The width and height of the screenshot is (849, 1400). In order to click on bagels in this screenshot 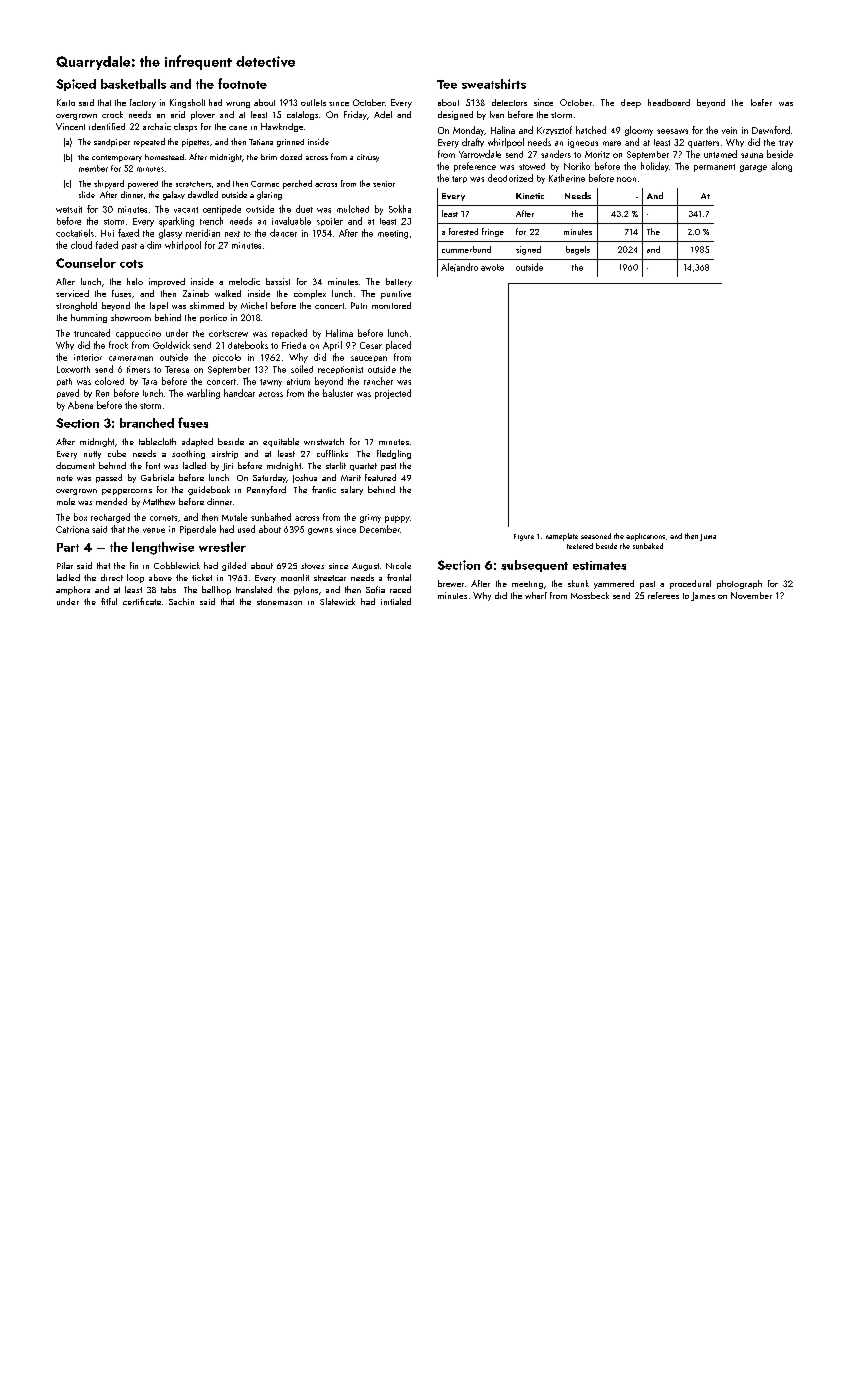, I will do `click(578, 250)`.
